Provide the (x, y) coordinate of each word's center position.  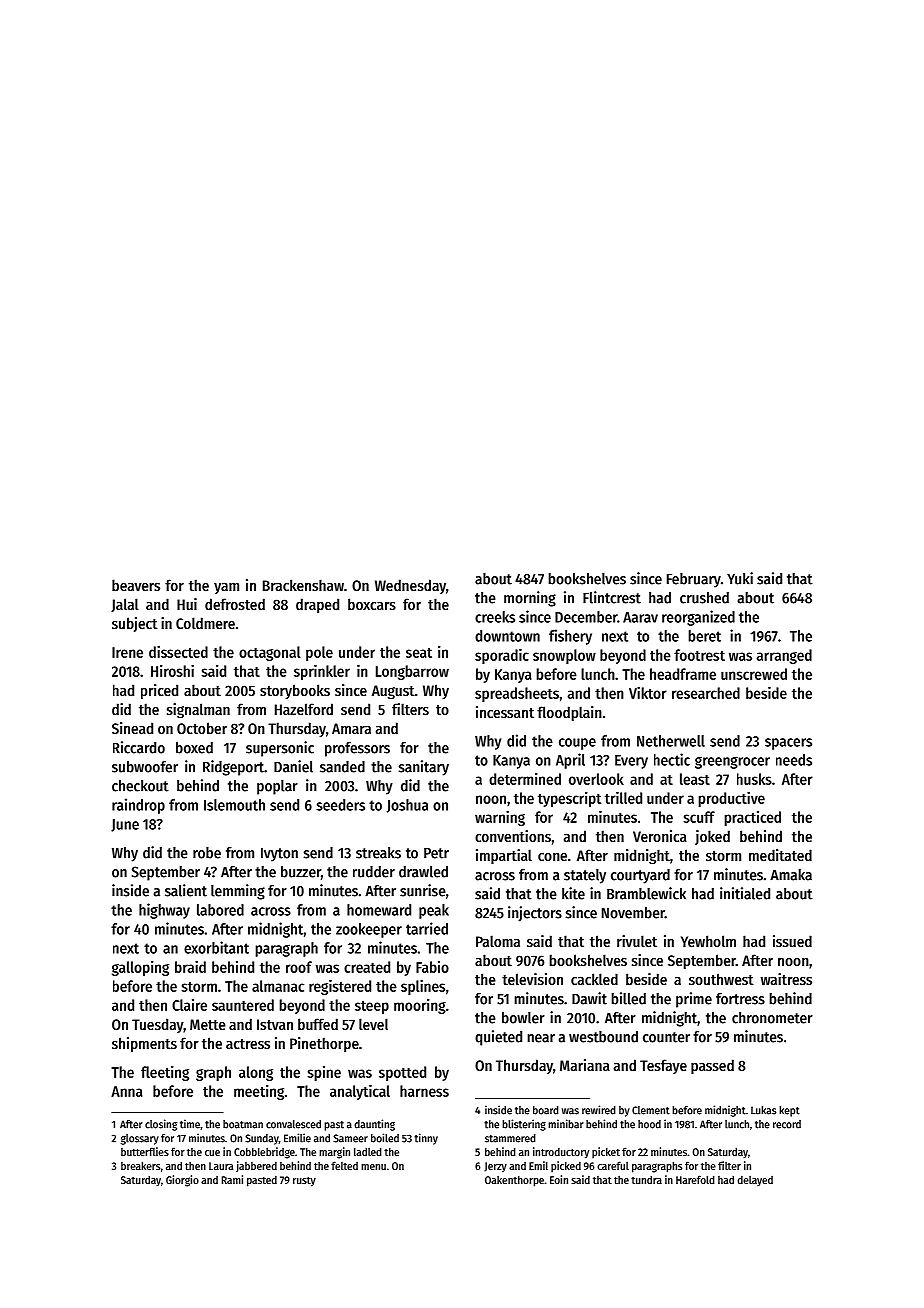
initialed (745, 893)
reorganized (698, 618)
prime (694, 1000)
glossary (140, 1139)
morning (530, 599)
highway (164, 911)
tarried (427, 928)
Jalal (125, 605)
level (373, 1024)
